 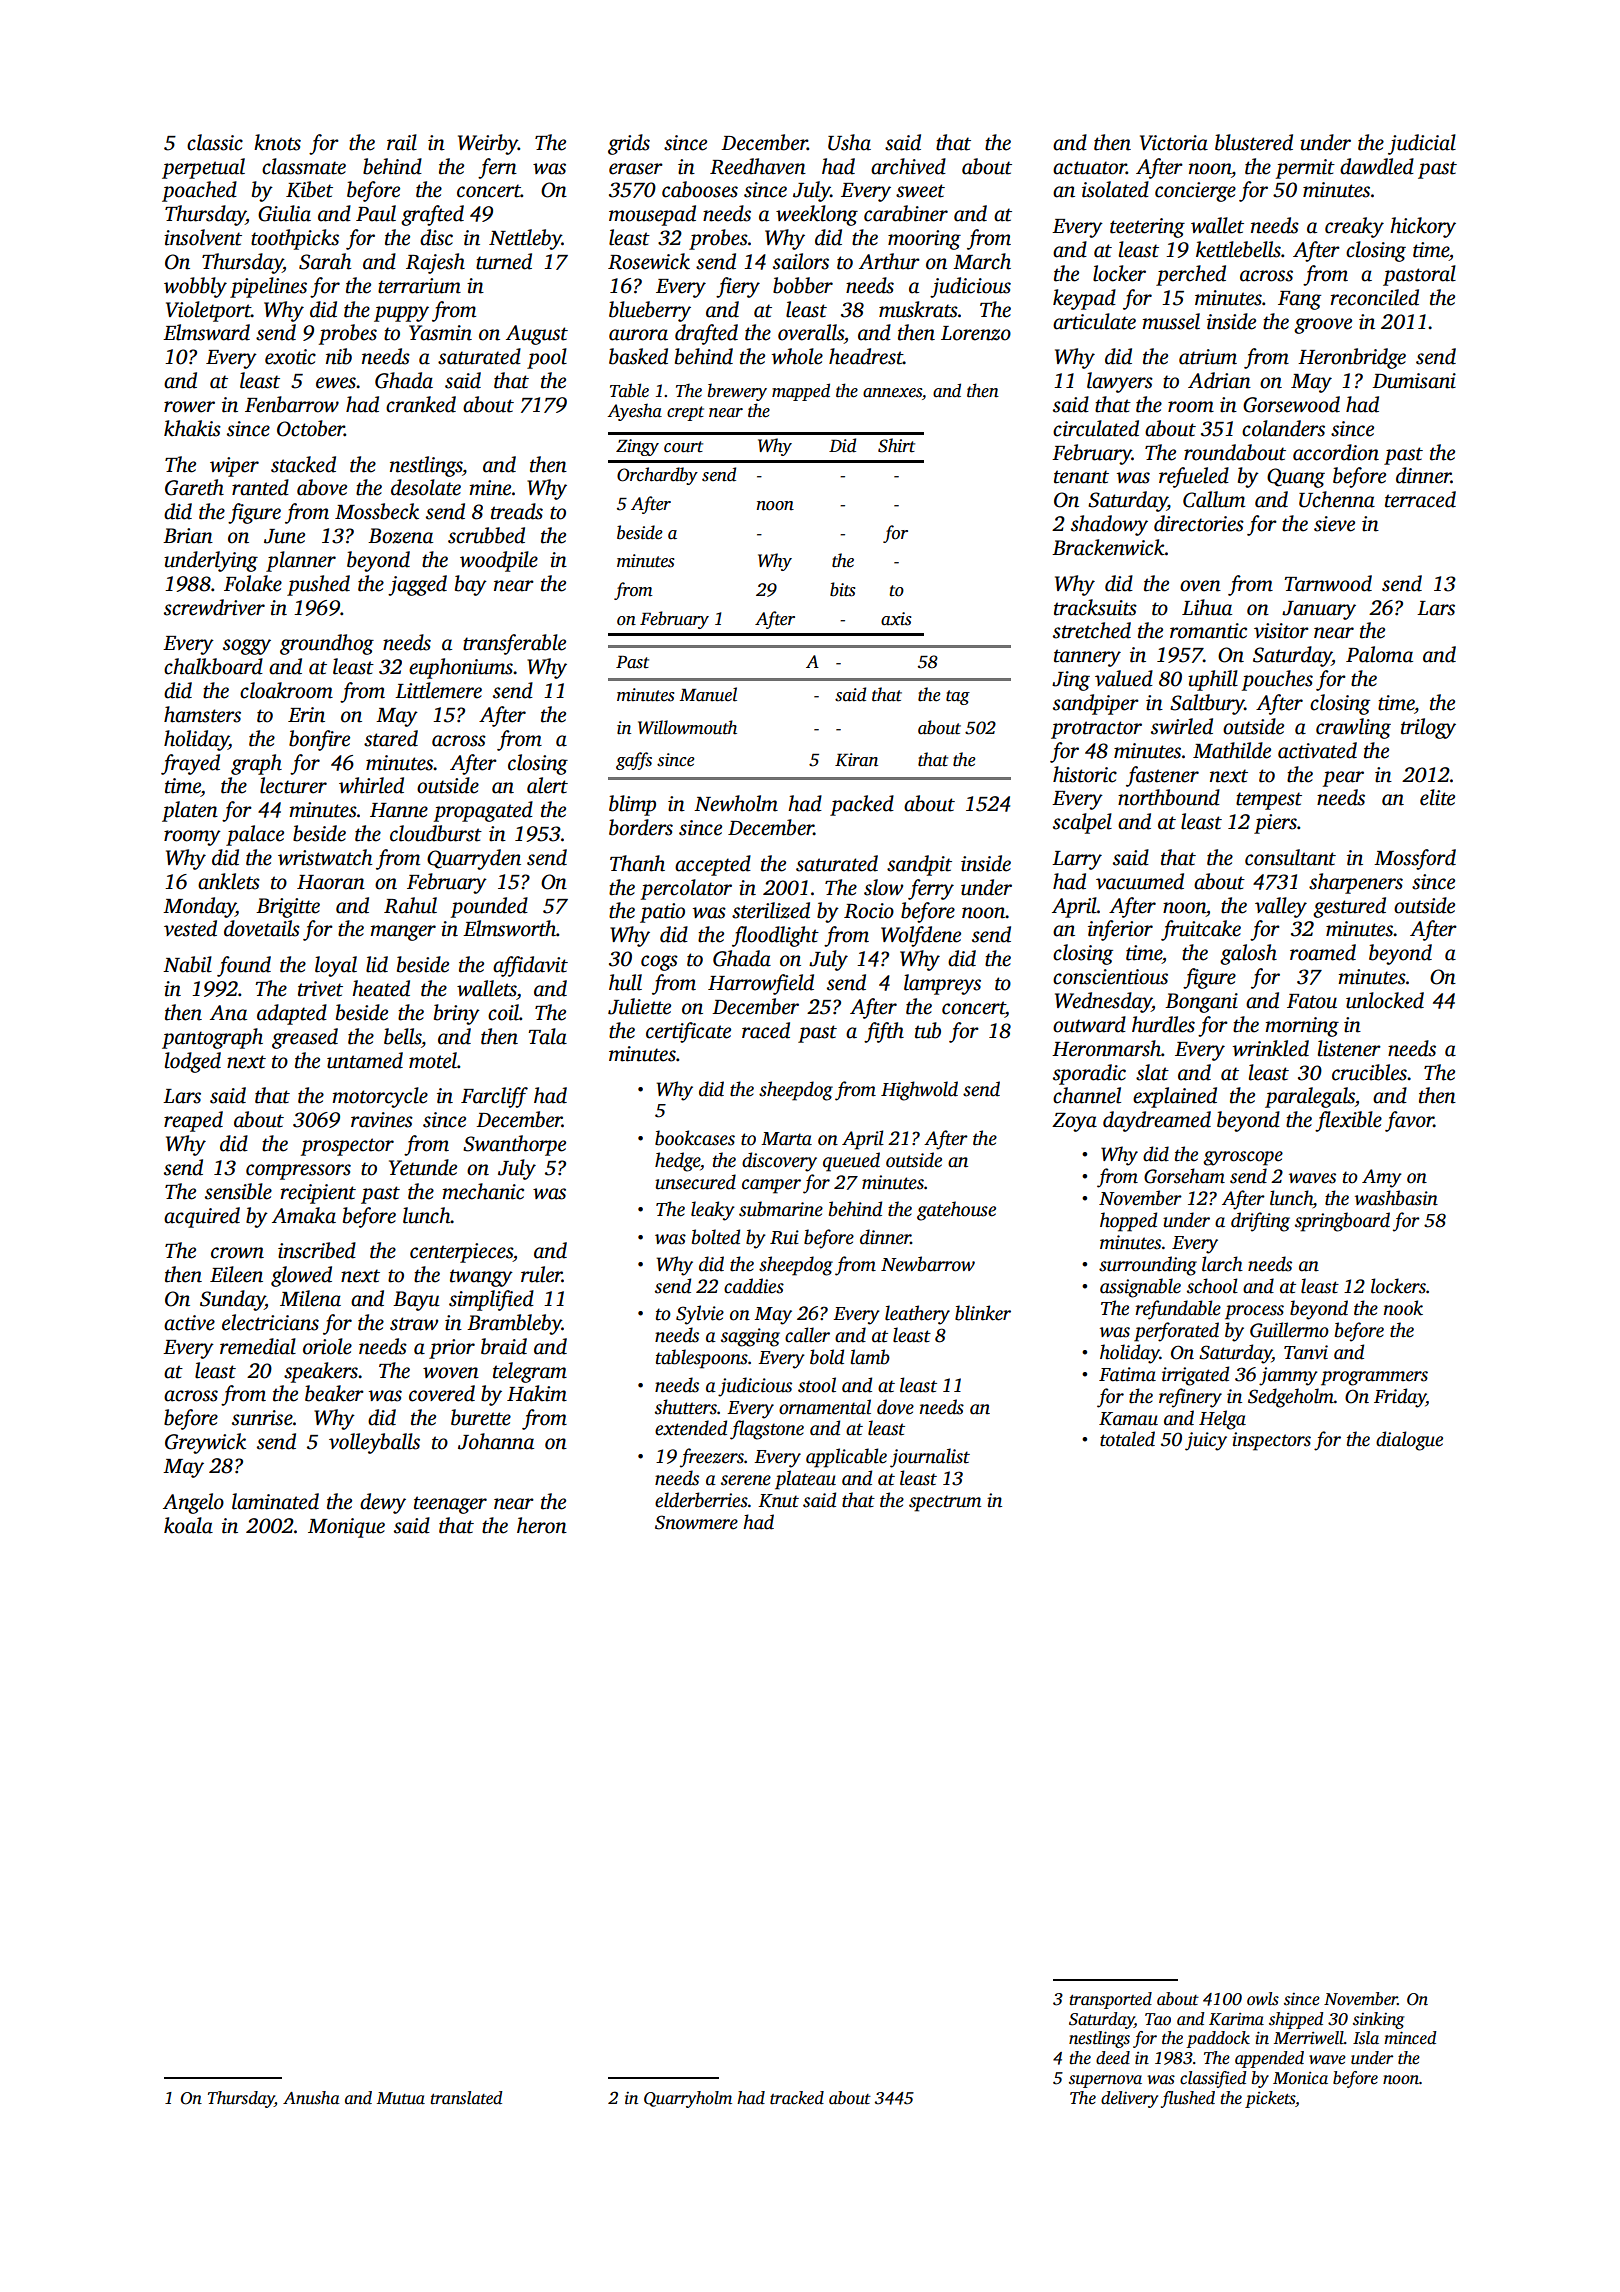 I want to click on dialogue, so click(x=1409, y=1441).
